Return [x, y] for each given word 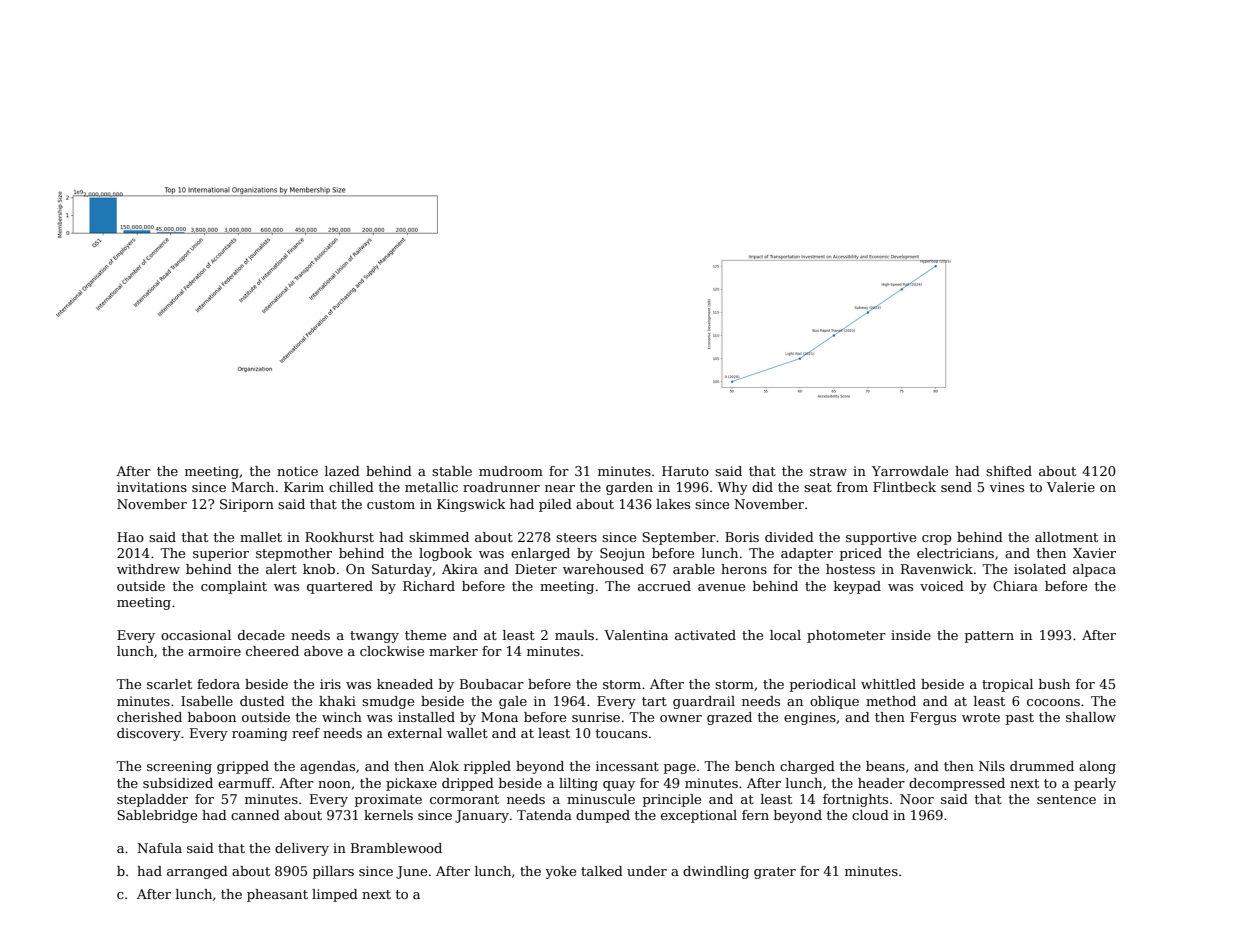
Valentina [636, 635]
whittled [888, 684]
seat [818, 487]
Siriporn [247, 505]
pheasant [277, 895]
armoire [214, 651]
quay [619, 786]
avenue [721, 587]
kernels [388, 815]
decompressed [957, 784]
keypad [857, 587]
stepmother [294, 554]
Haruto [685, 471]
